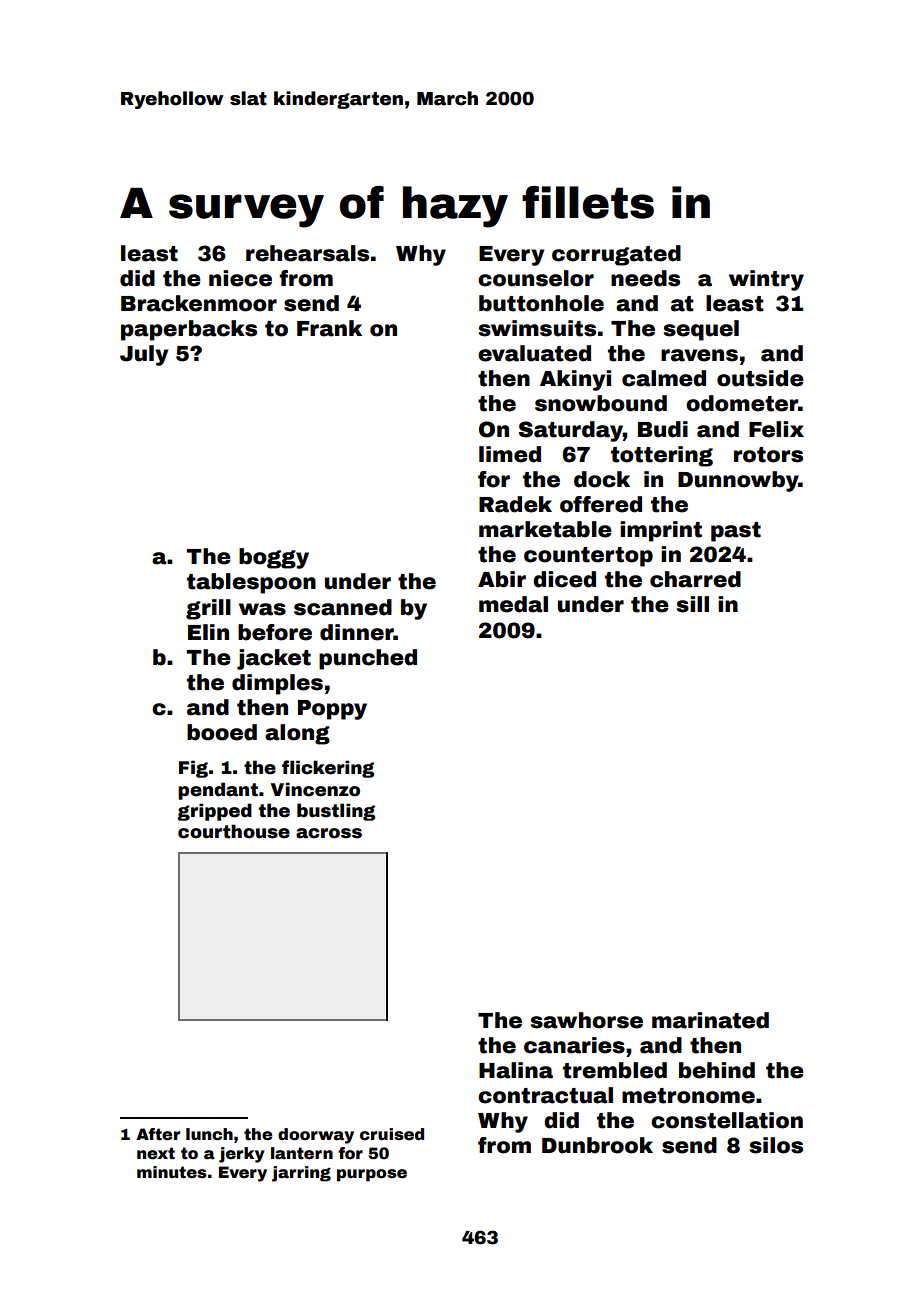  What do you see at coordinates (710, 1020) in the image?
I see `marinated` at bounding box center [710, 1020].
